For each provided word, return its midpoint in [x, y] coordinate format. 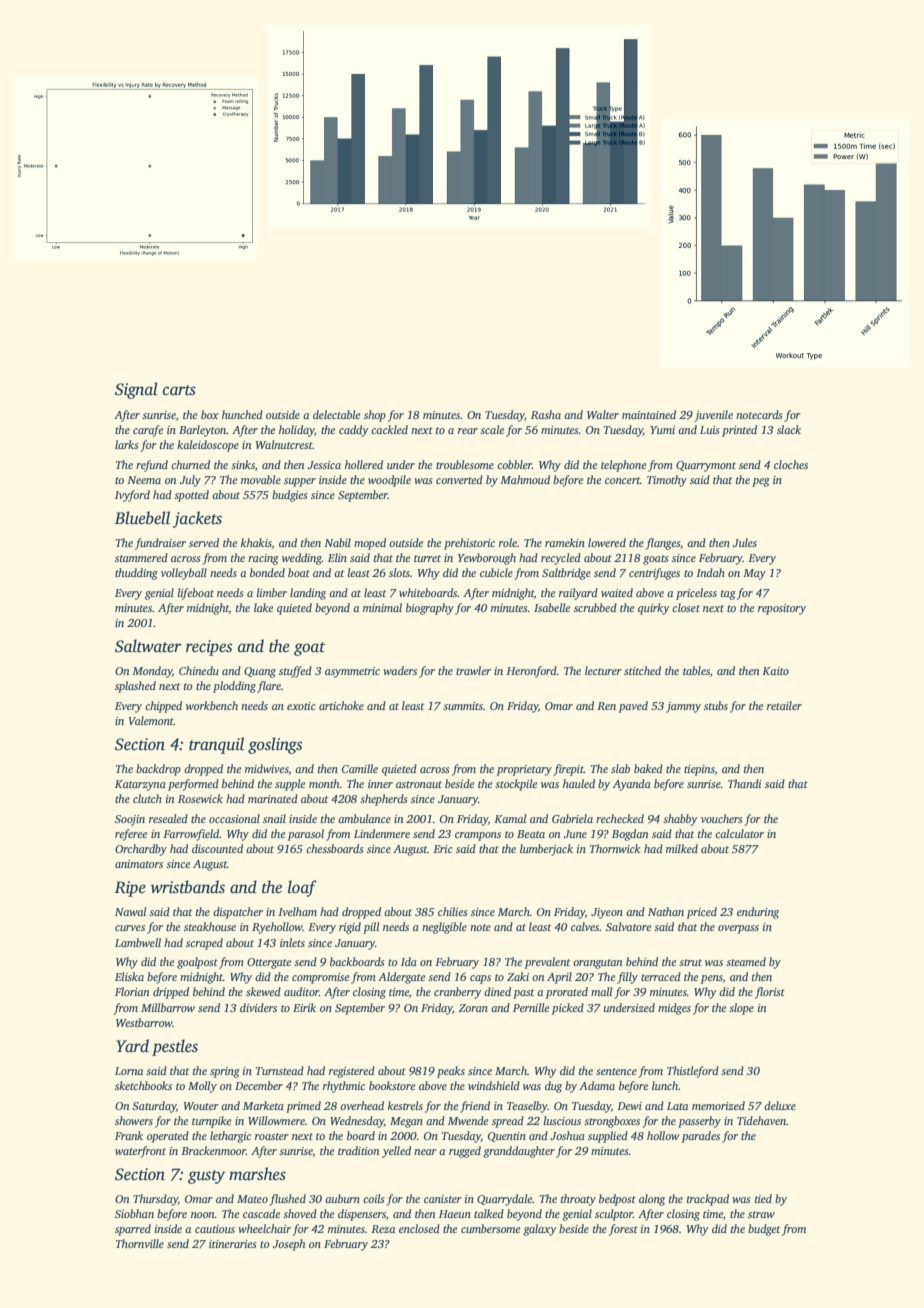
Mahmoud [525, 479]
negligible [444, 928]
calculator [739, 833]
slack [789, 429]
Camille [360, 768]
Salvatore [628, 926]
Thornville [140, 1243]
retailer [784, 705]
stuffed [295, 672]
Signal [136, 390]
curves [130, 928]
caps [480, 979]
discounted [217, 848]
